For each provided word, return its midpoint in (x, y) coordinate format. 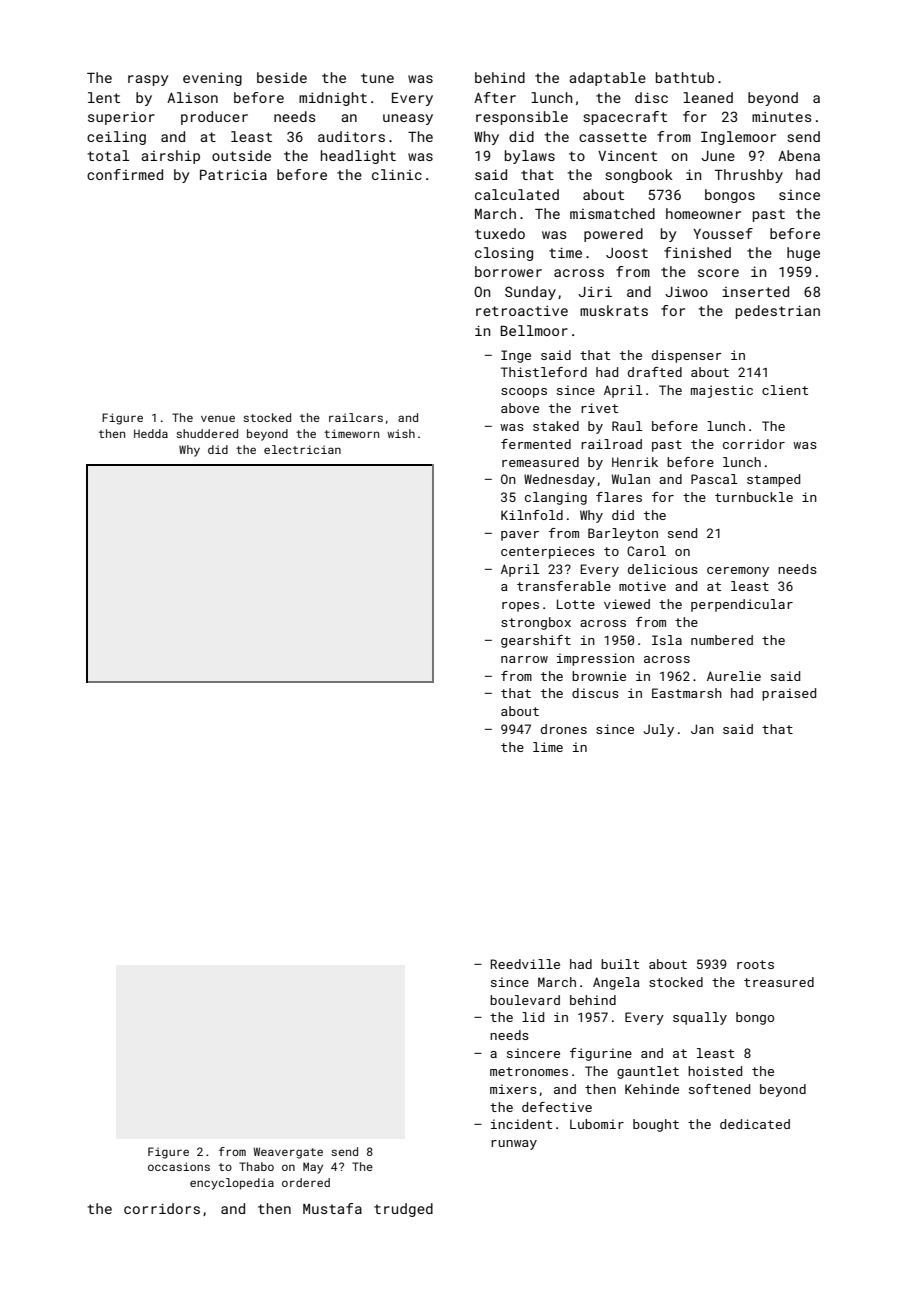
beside (282, 77)
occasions (179, 1166)
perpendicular (742, 605)
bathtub (685, 77)
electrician (302, 449)
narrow (524, 659)
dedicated (755, 1124)
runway (514, 1145)
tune (377, 78)
